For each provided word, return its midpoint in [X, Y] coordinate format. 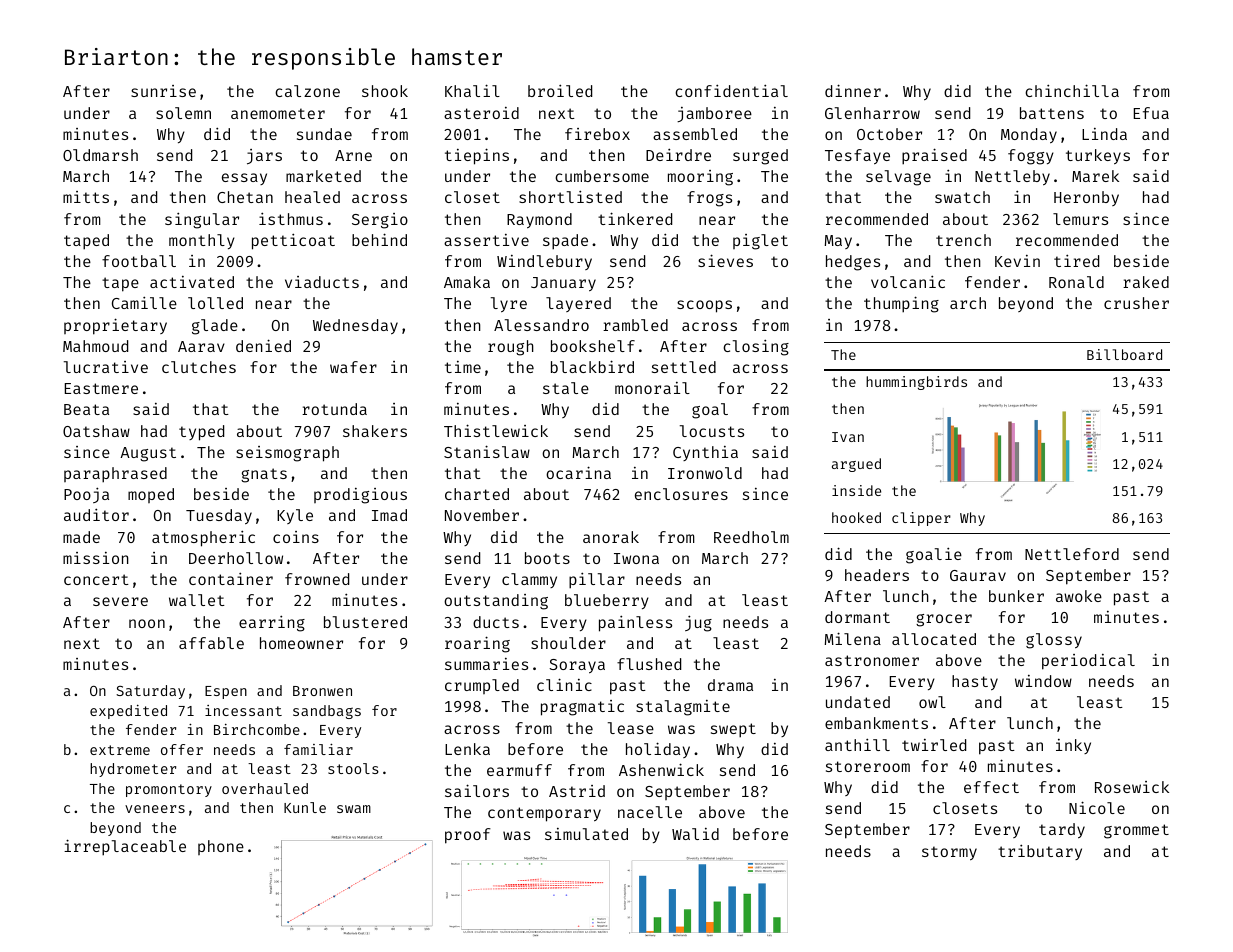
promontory [169, 790]
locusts [712, 431]
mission [96, 558]
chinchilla [1072, 90]
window [1043, 681]
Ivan [848, 437]
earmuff [519, 770]
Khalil [472, 90]
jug [698, 623]
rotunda [334, 409]
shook [385, 91]
